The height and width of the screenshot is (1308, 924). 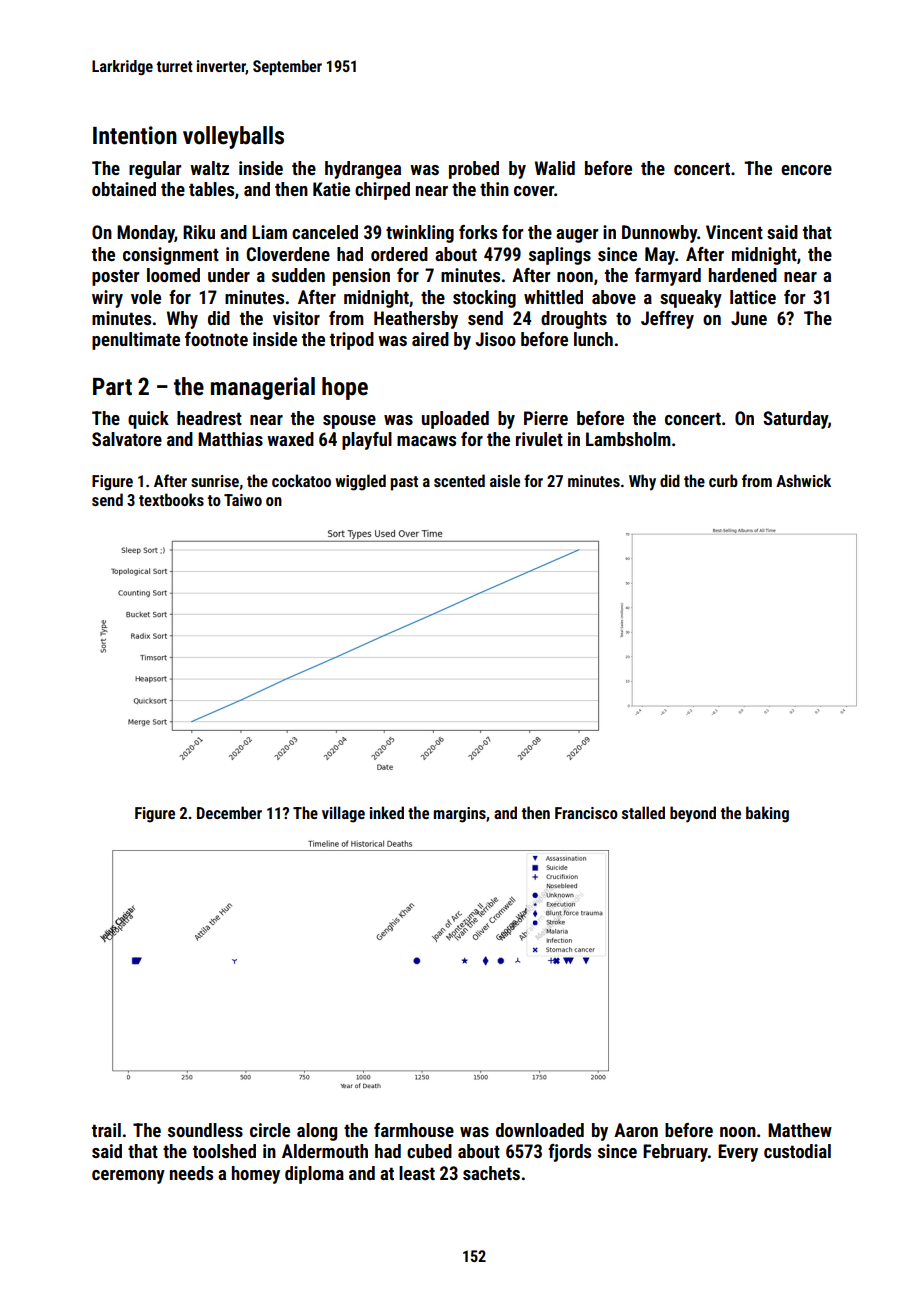 What do you see at coordinates (478, 232) in the screenshot?
I see `forks` at bounding box center [478, 232].
